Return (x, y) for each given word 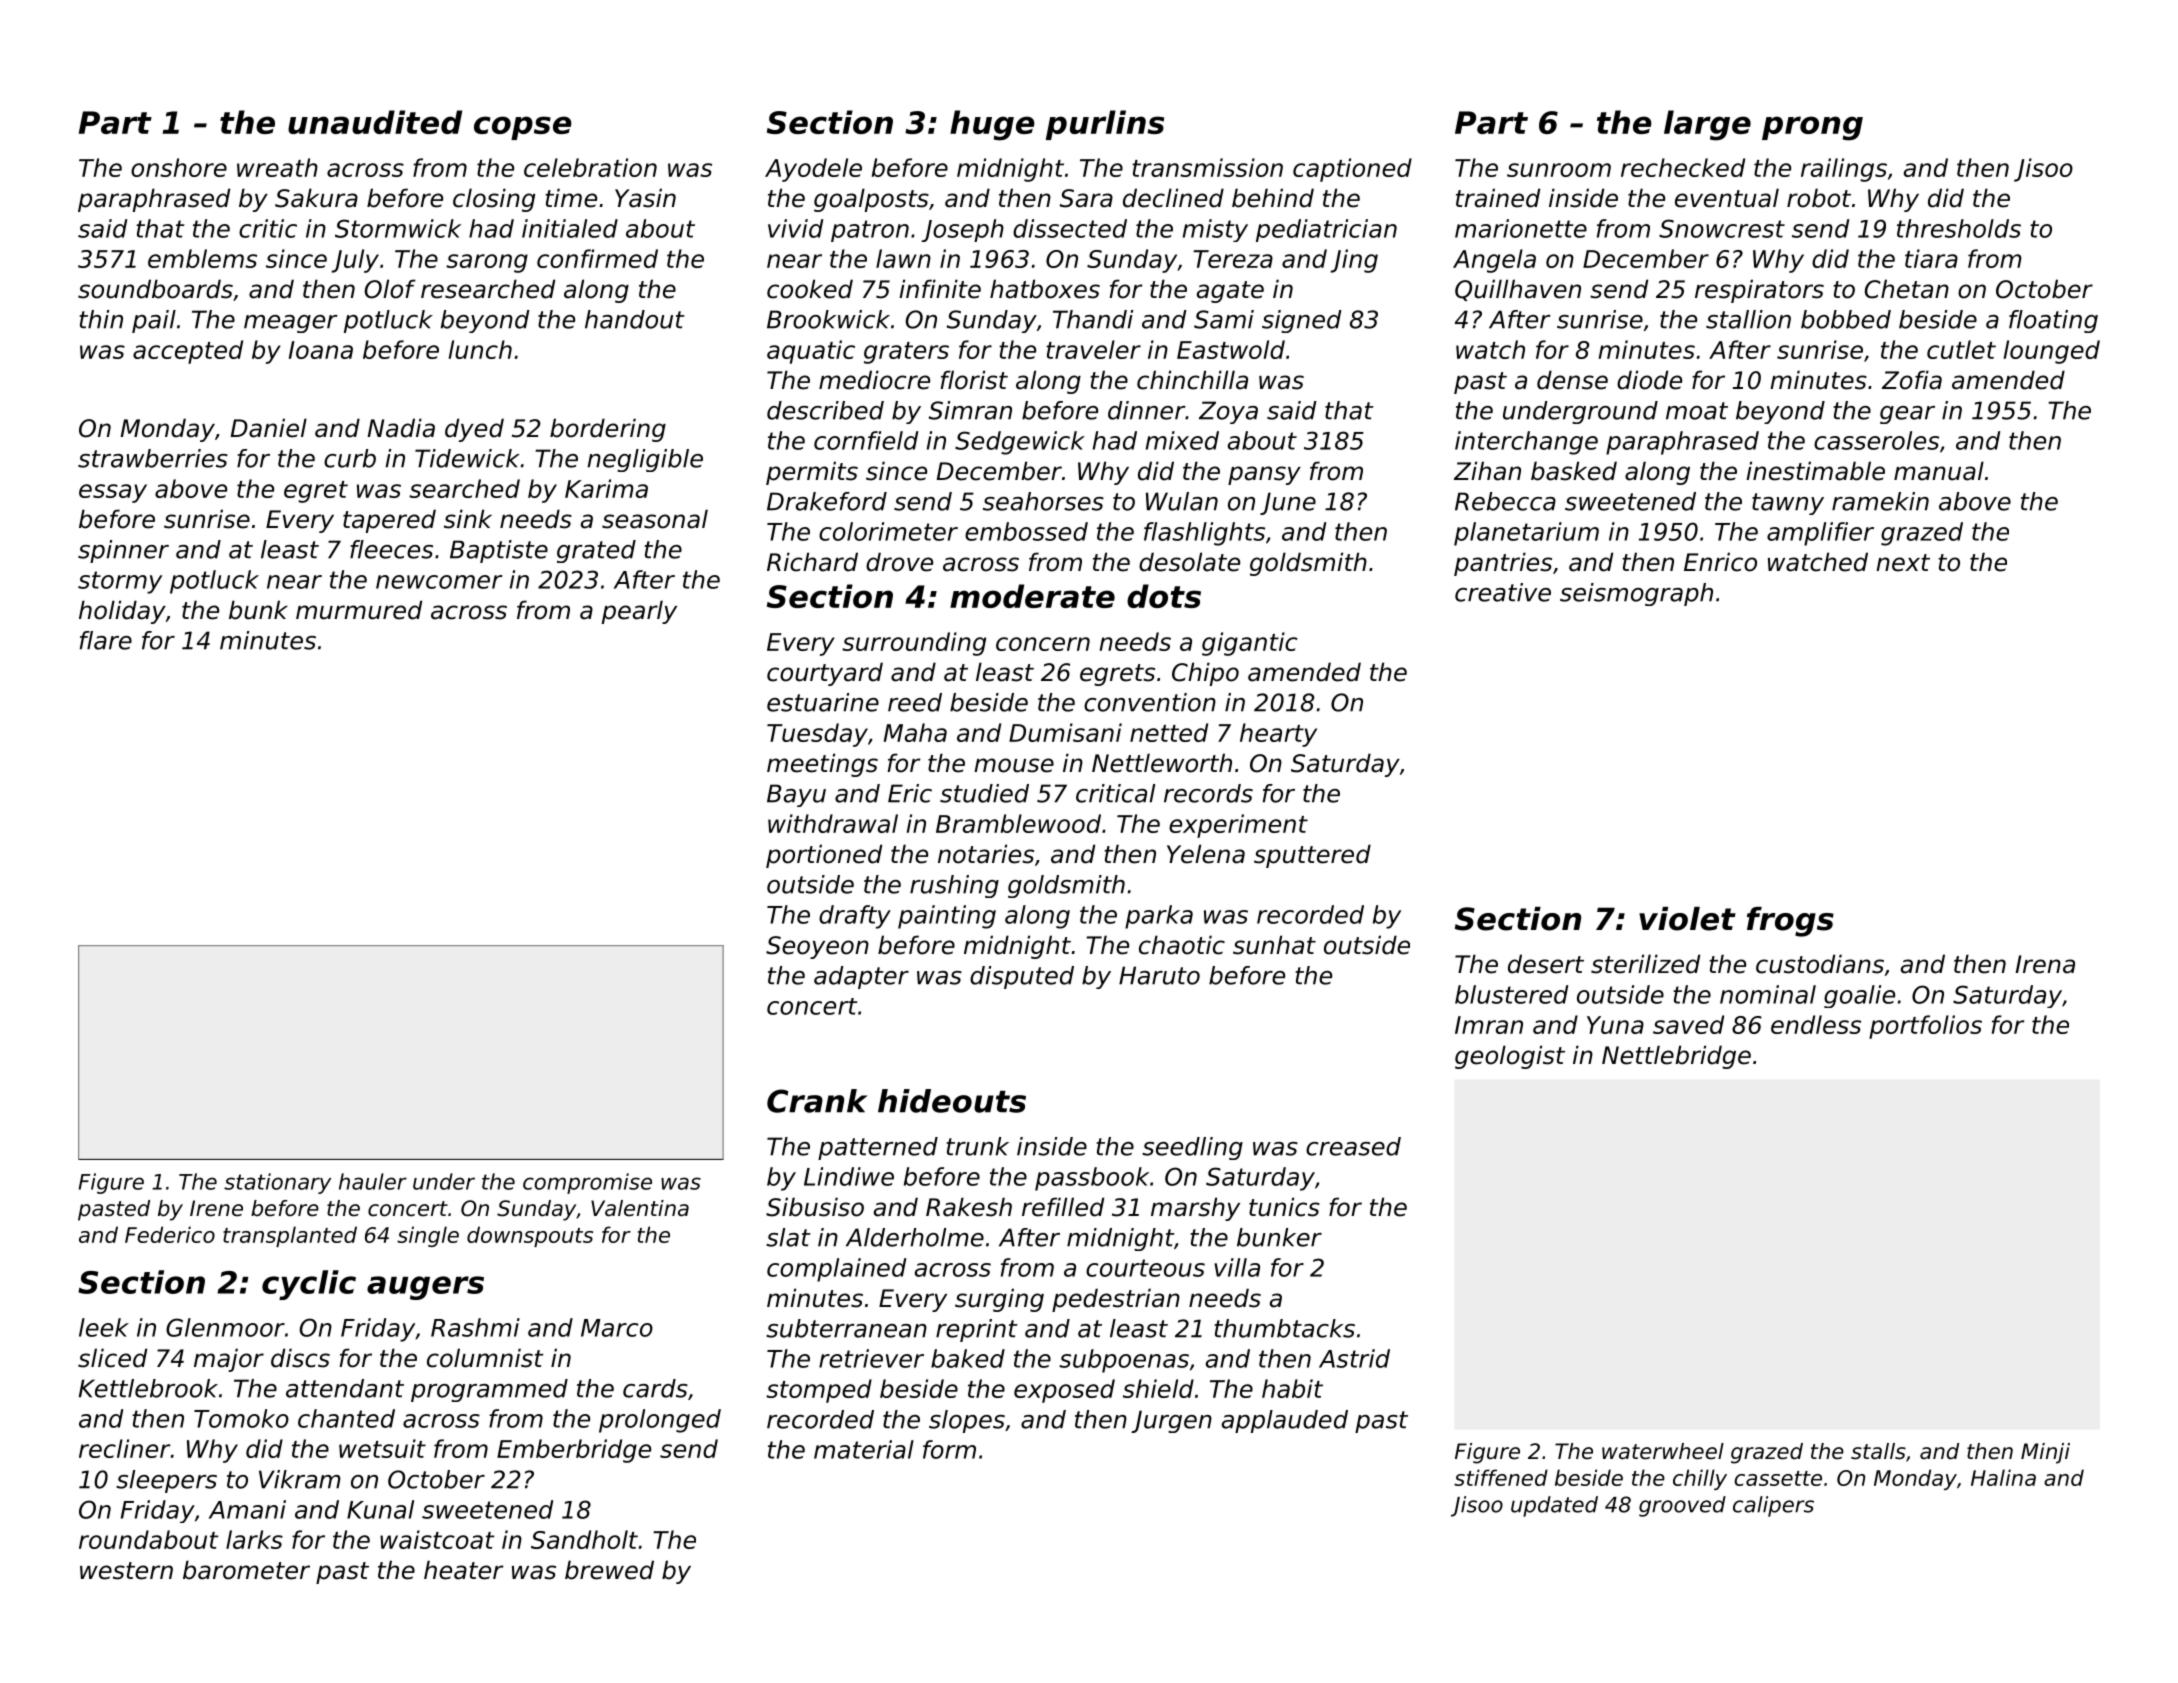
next (1903, 563)
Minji (2045, 1453)
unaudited (375, 122)
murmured (359, 610)
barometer (246, 1570)
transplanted (290, 1236)
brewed (609, 1570)
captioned (1352, 170)
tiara (1931, 258)
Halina (2003, 1477)
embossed (1026, 531)
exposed (1064, 1391)
